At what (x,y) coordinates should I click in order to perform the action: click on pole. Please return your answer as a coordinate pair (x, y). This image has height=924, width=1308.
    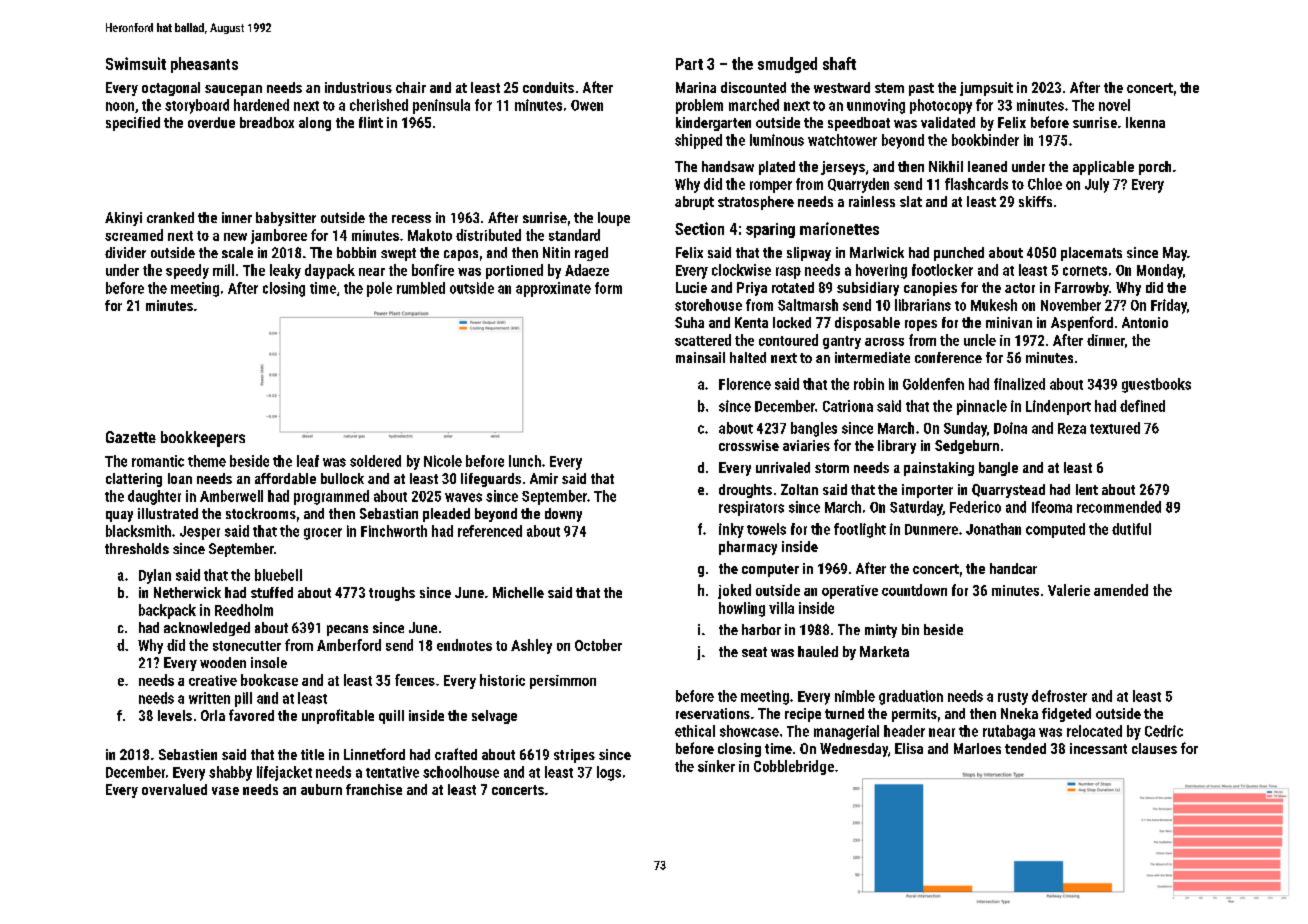
    Looking at the image, I should click on (379, 289).
